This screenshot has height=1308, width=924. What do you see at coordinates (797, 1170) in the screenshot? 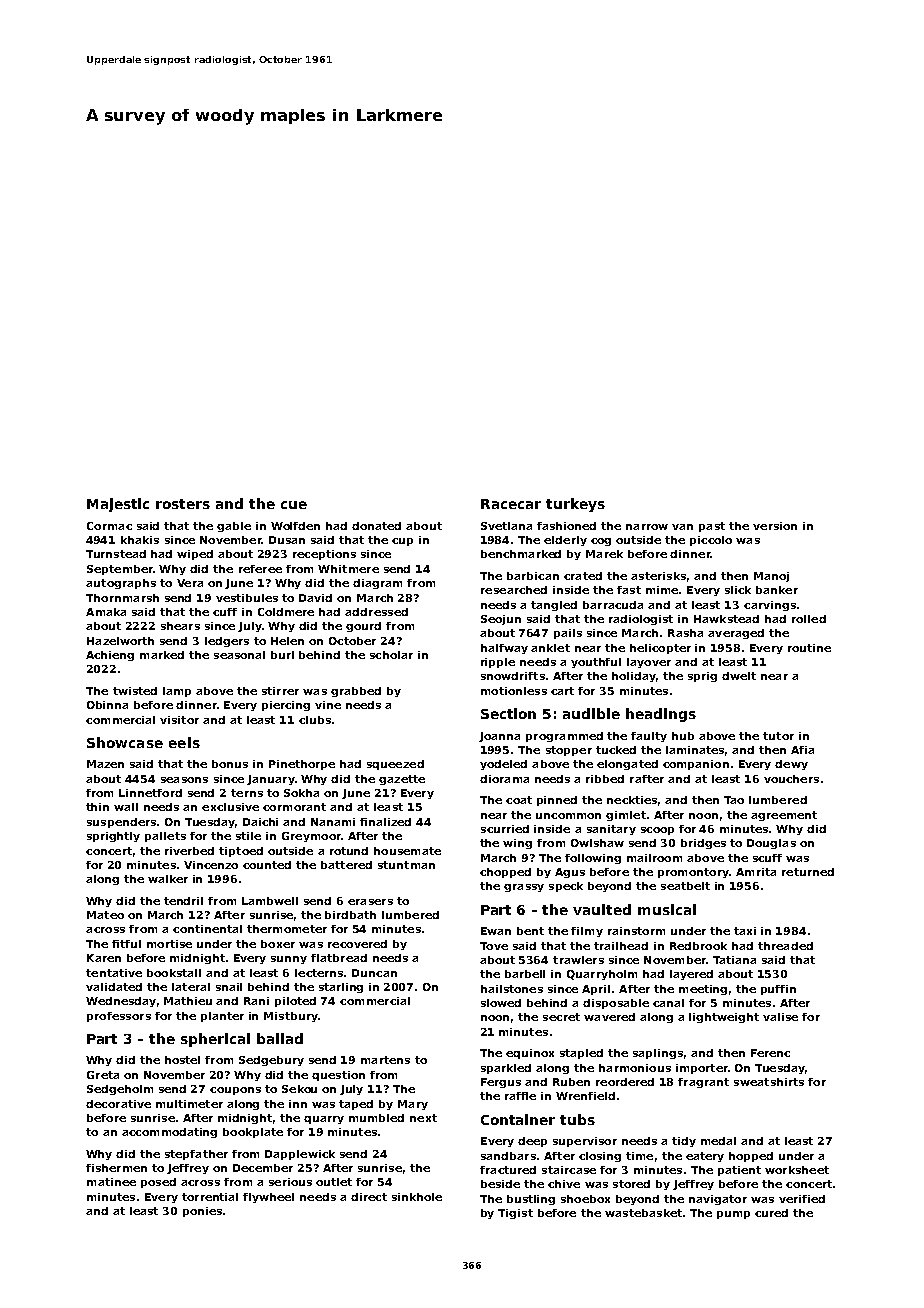
I see `worksheet` at bounding box center [797, 1170].
